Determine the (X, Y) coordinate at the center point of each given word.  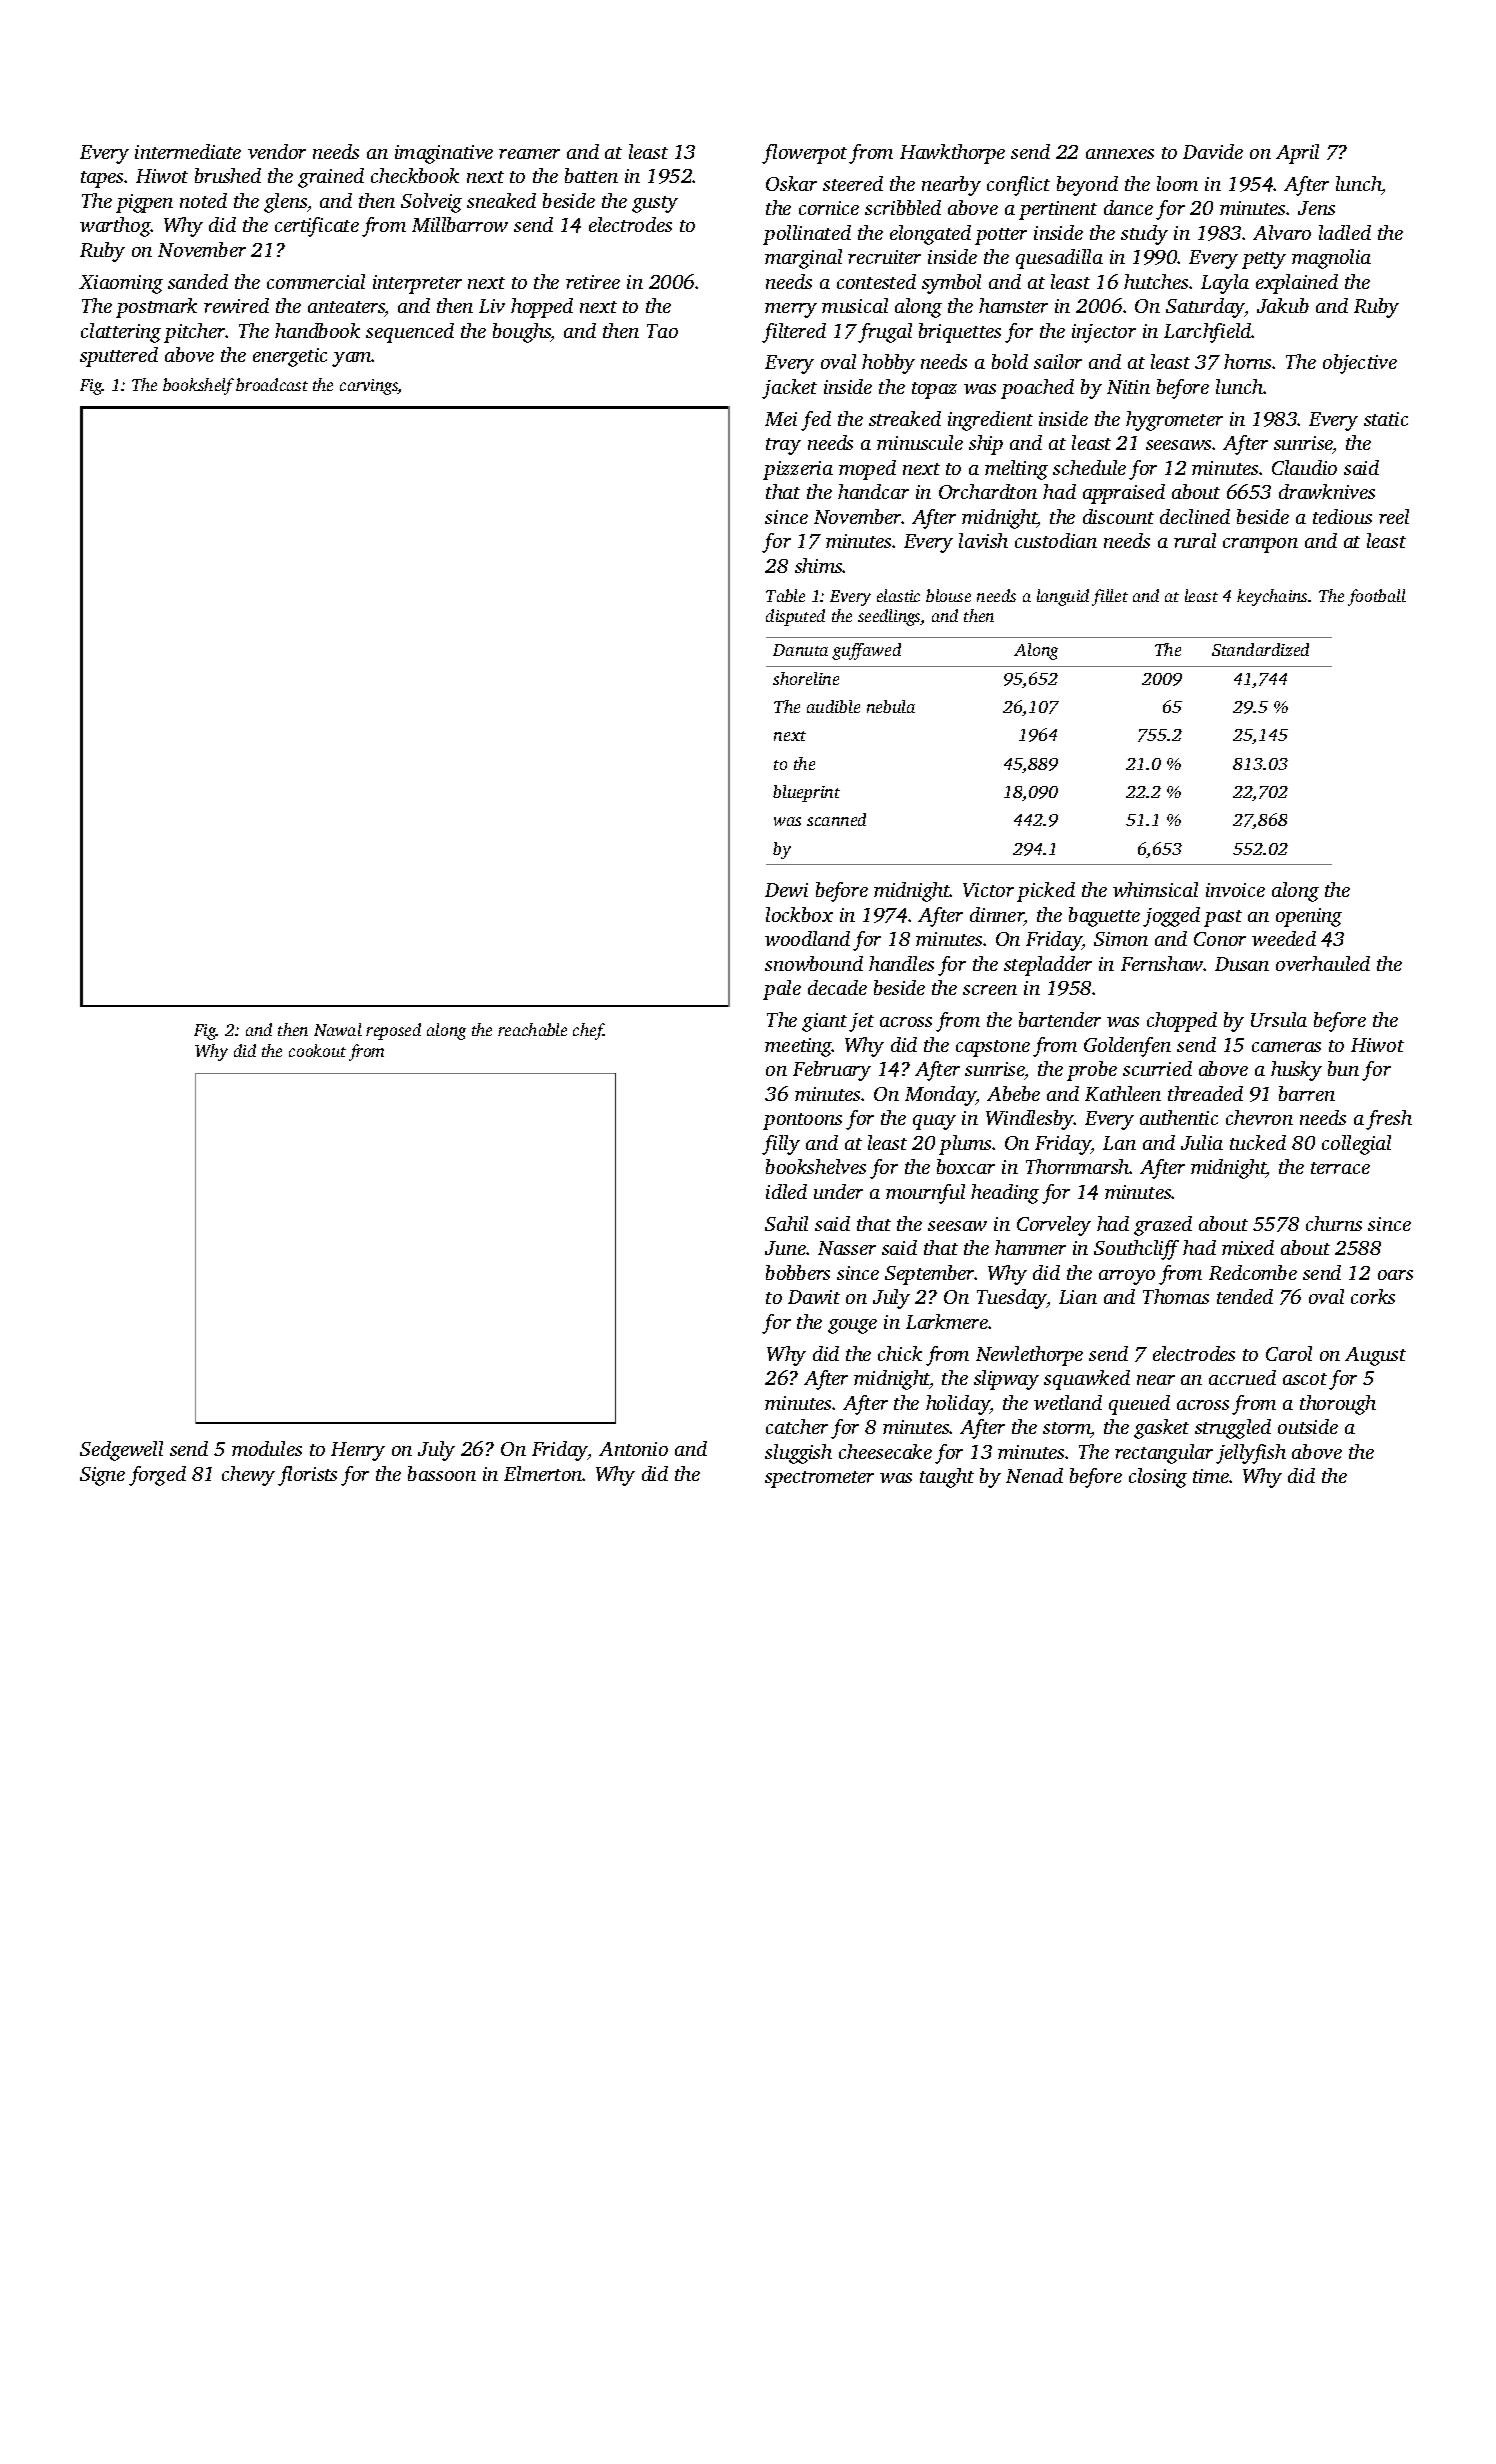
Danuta (800, 650)
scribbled (903, 207)
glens (285, 203)
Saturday (1205, 308)
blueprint (806, 793)
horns (1248, 361)
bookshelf (198, 386)
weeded (1284, 938)
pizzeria (798, 470)
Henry (358, 1451)
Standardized (1260, 649)
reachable (532, 1029)
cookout (317, 1050)
